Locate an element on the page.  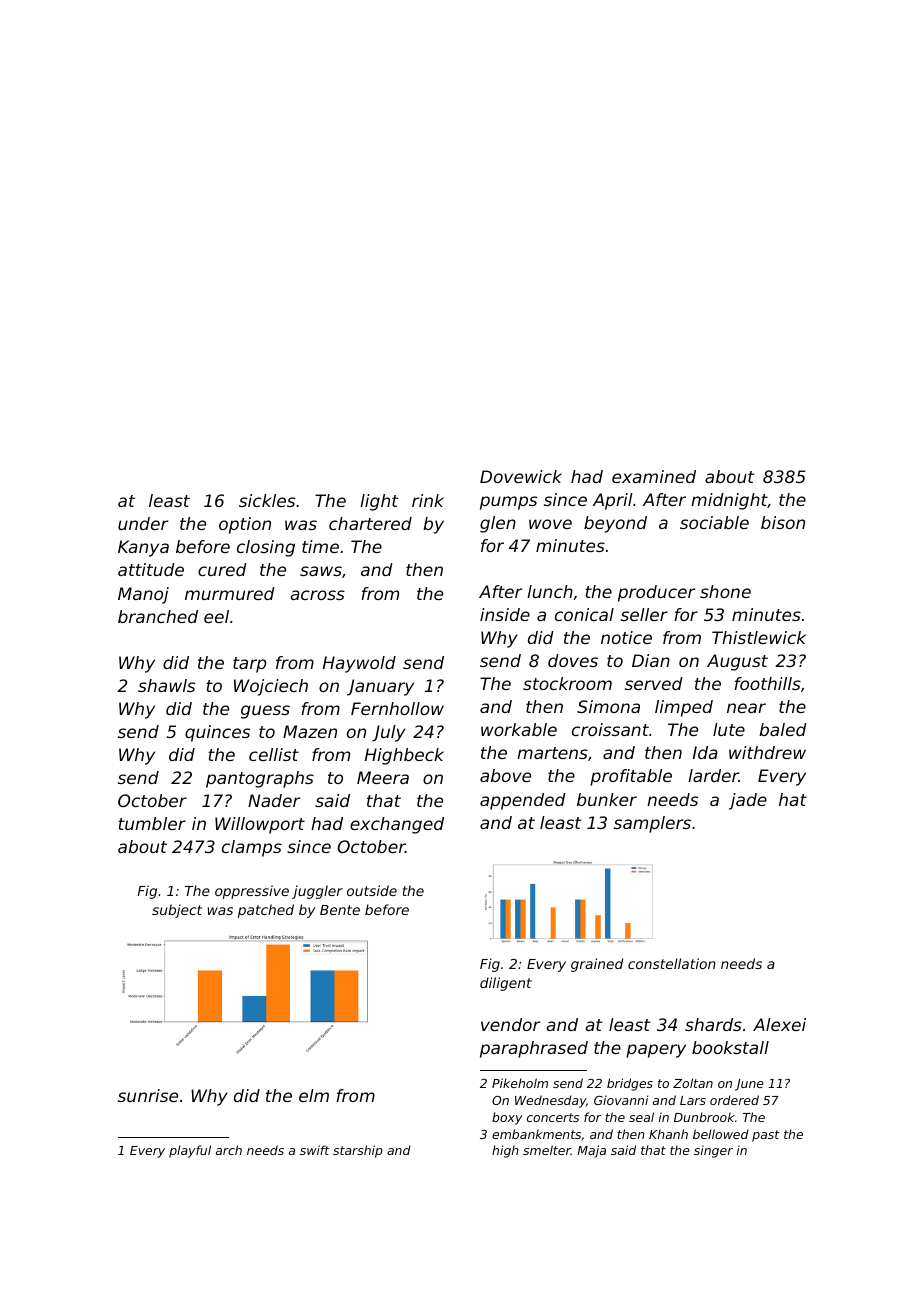
workable is located at coordinates (519, 729).
